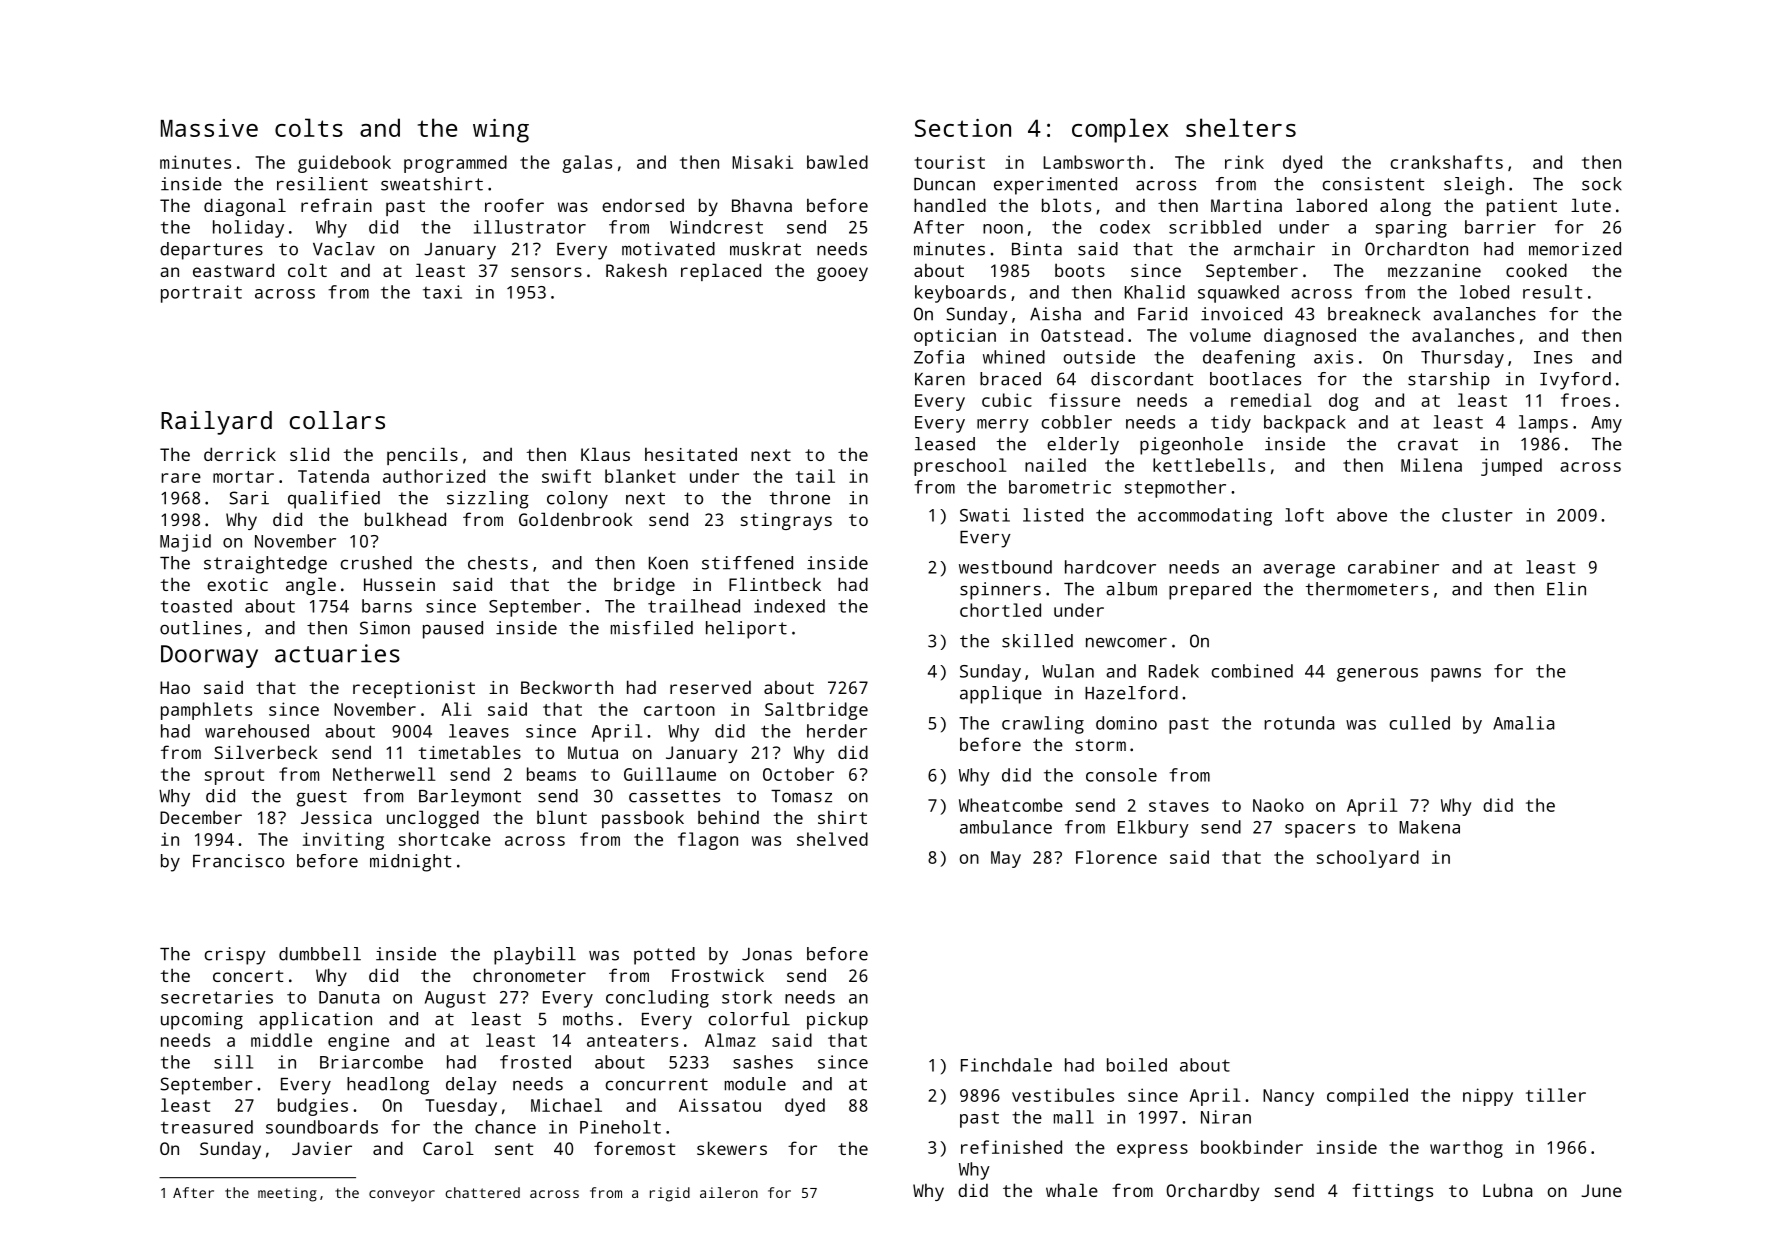 This screenshot has width=1782, height=1260. Describe the element at coordinates (691, 454) in the screenshot. I see `hesitated` at that location.
